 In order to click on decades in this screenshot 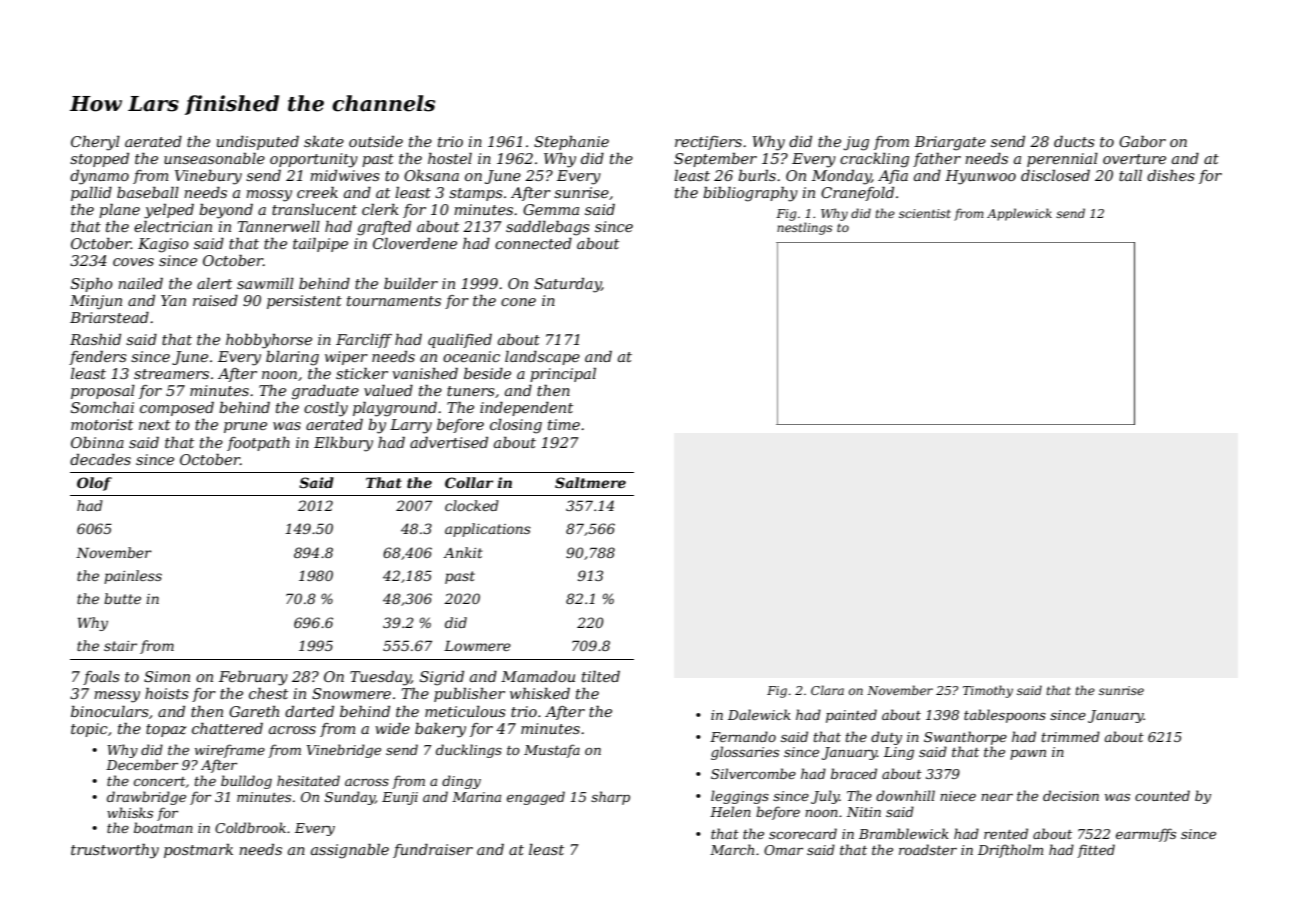, I will do `click(100, 459)`.
